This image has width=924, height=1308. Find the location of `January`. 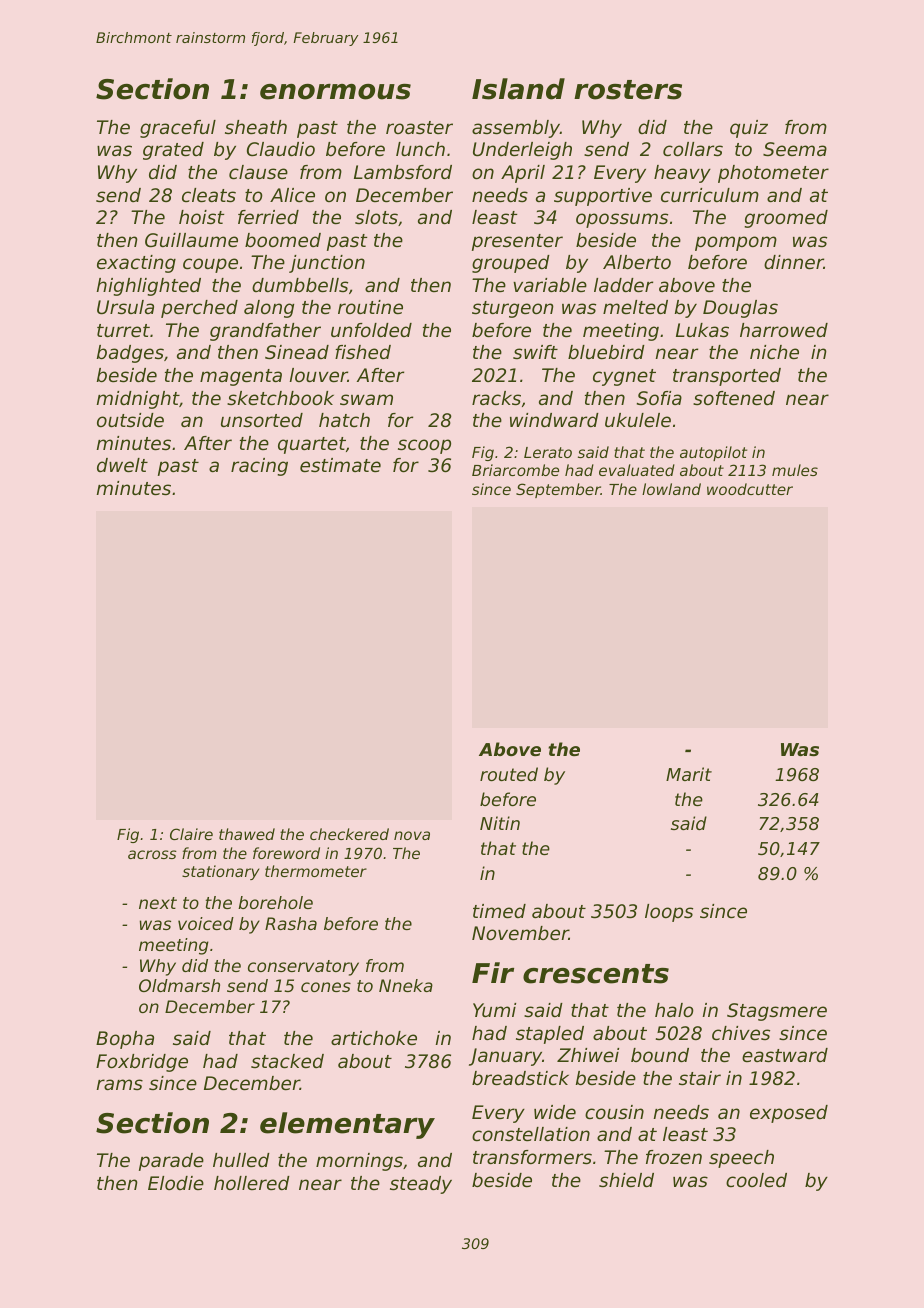

January is located at coordinates (505, 1057).
